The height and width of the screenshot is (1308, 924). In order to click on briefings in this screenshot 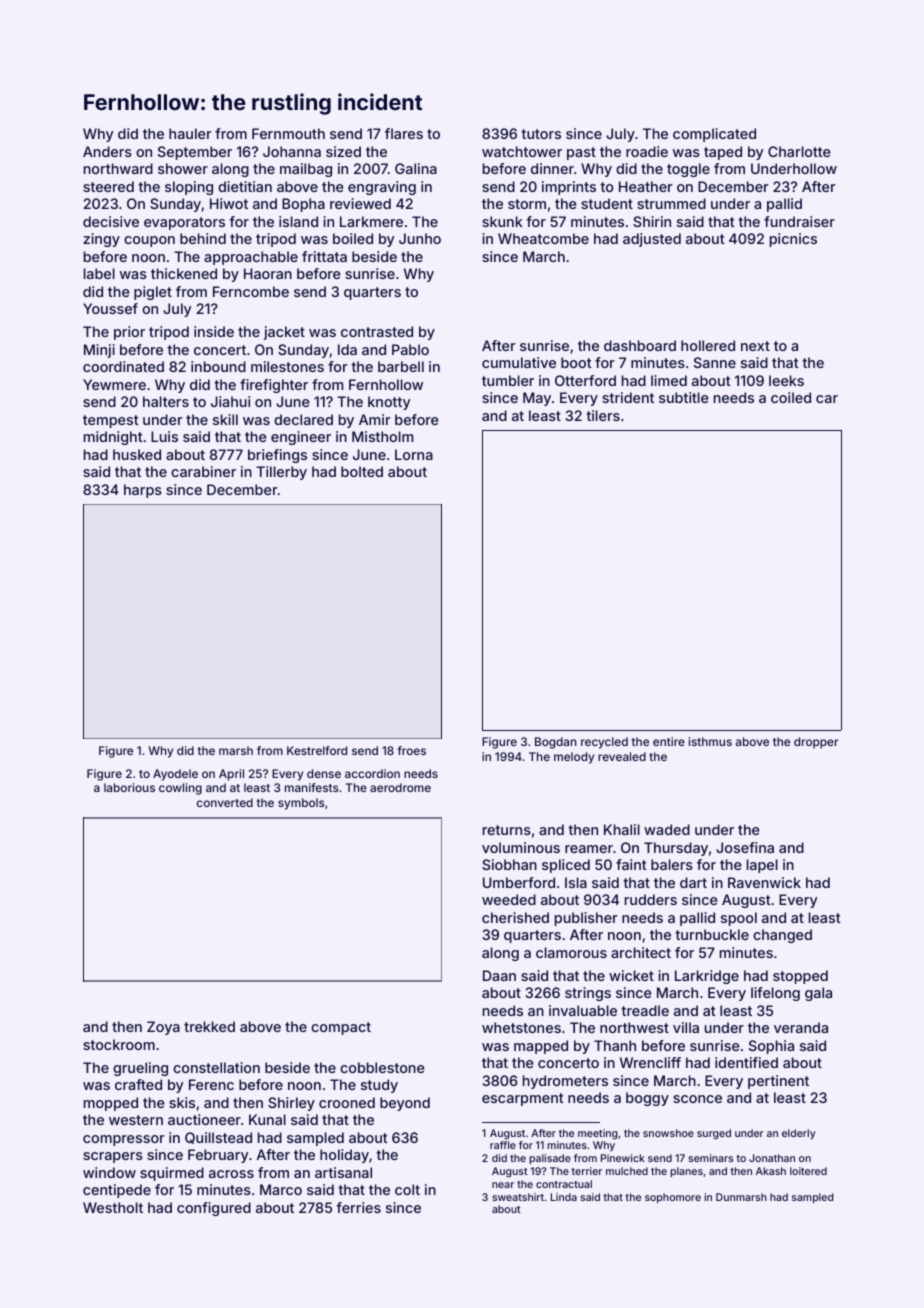, I will do `click(277, 456)`.
